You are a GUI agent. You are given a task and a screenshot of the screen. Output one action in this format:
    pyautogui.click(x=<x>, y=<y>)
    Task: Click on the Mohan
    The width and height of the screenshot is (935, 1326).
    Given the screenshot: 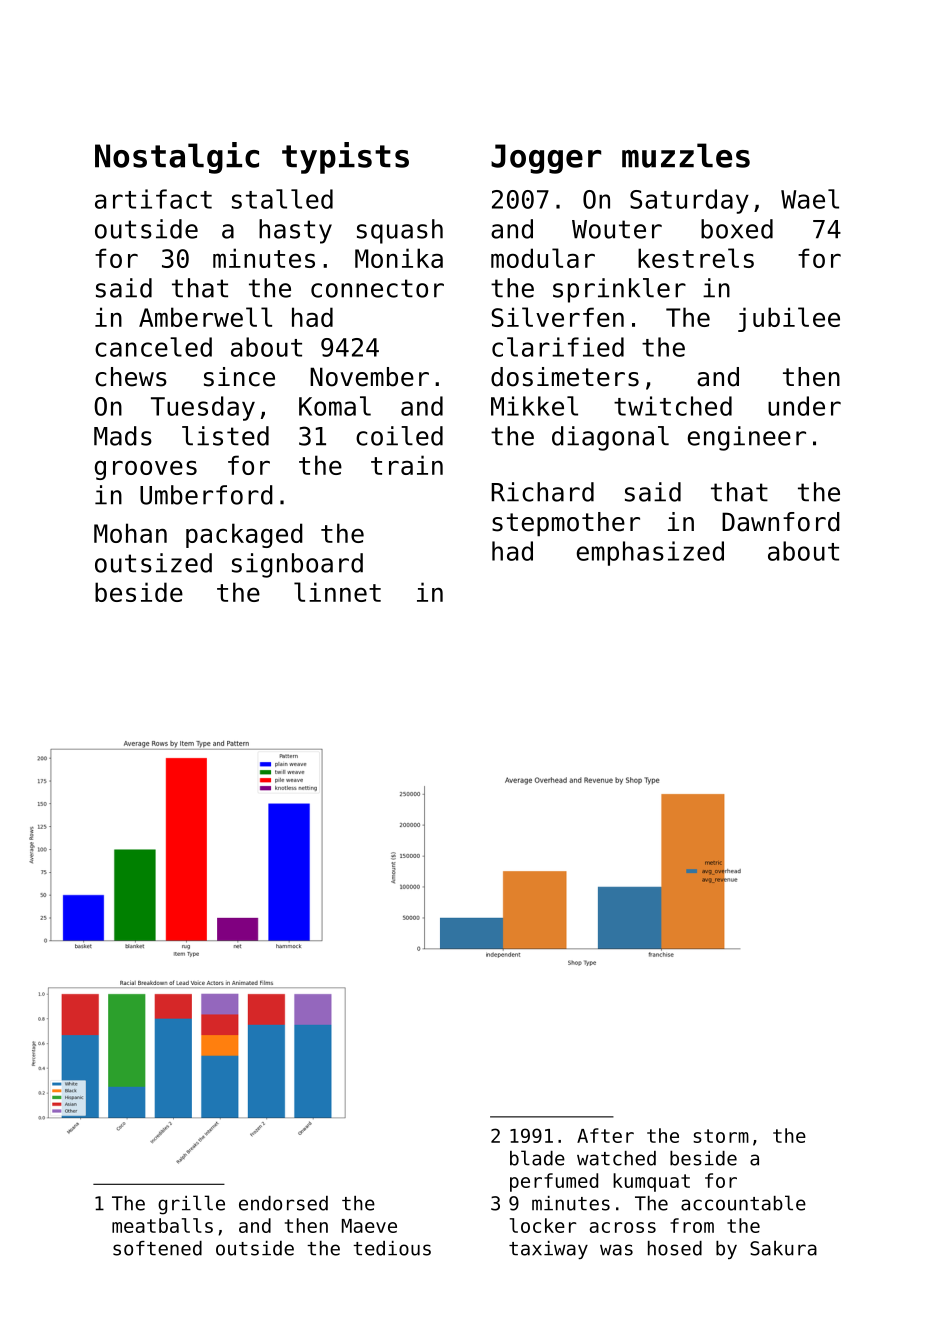 What is the action you would take?
    pyautogui.click(x=130, y=533)
